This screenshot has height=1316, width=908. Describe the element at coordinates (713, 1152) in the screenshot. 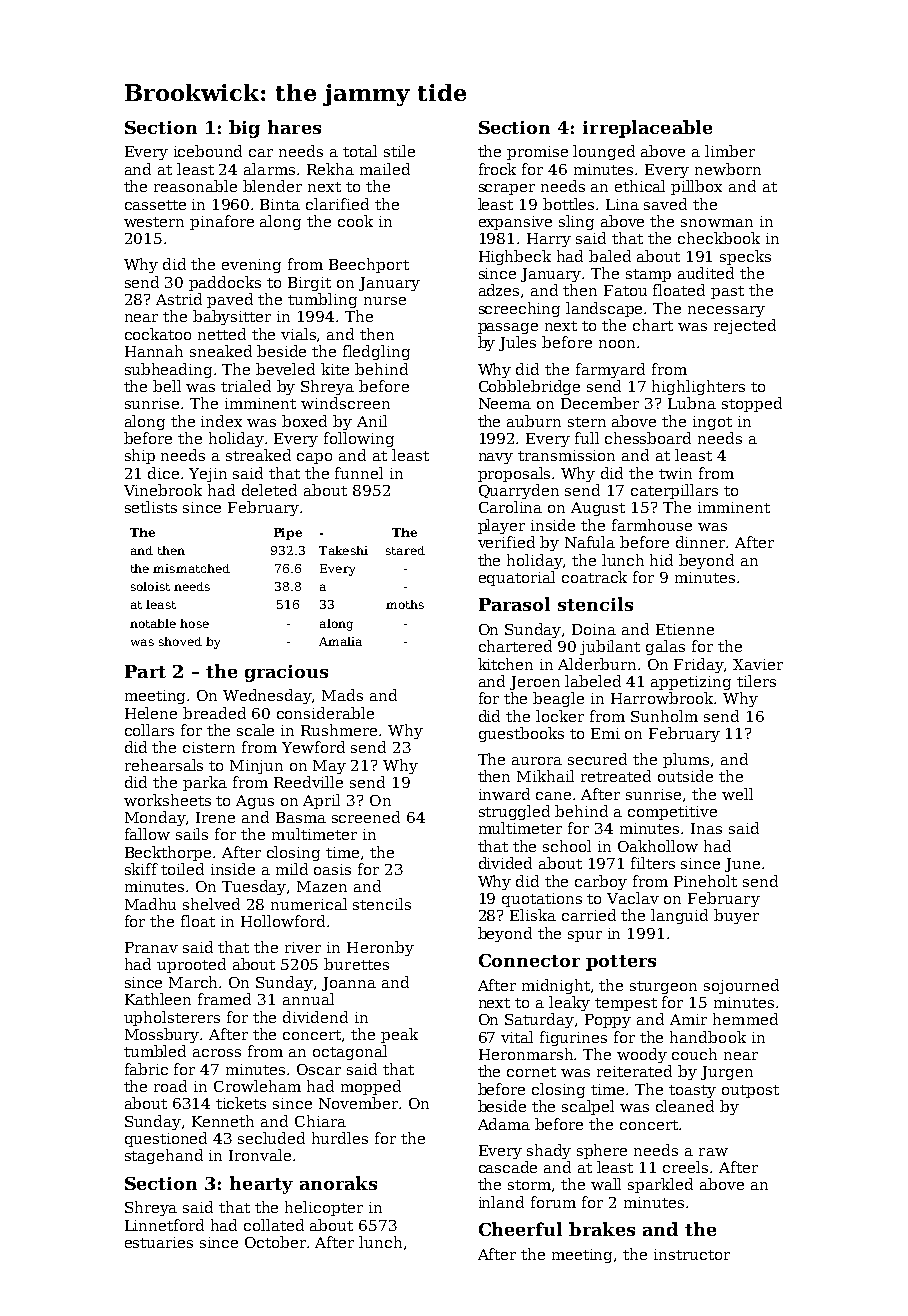

I see `raw` at that location.
